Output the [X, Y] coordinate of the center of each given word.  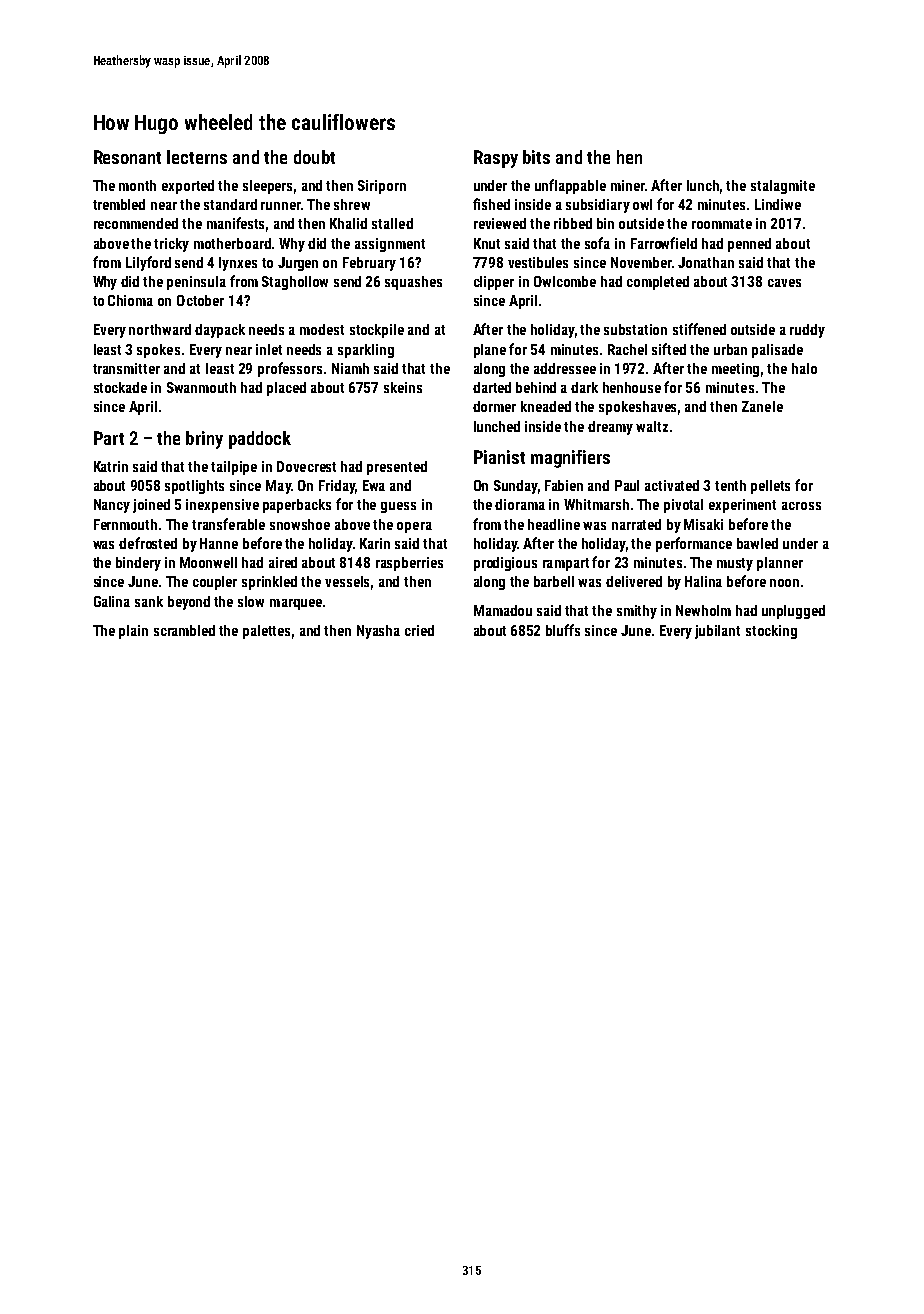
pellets [770, 487]
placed [286, 389]
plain [133, 632]
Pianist [499, 457]
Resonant [127, 157]
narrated [636, 524]
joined [151, 506]
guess [398, 507]
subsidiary [598, 206]
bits [536, 157]
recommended [136, 223]
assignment [390, 245]
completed [658, 283]
